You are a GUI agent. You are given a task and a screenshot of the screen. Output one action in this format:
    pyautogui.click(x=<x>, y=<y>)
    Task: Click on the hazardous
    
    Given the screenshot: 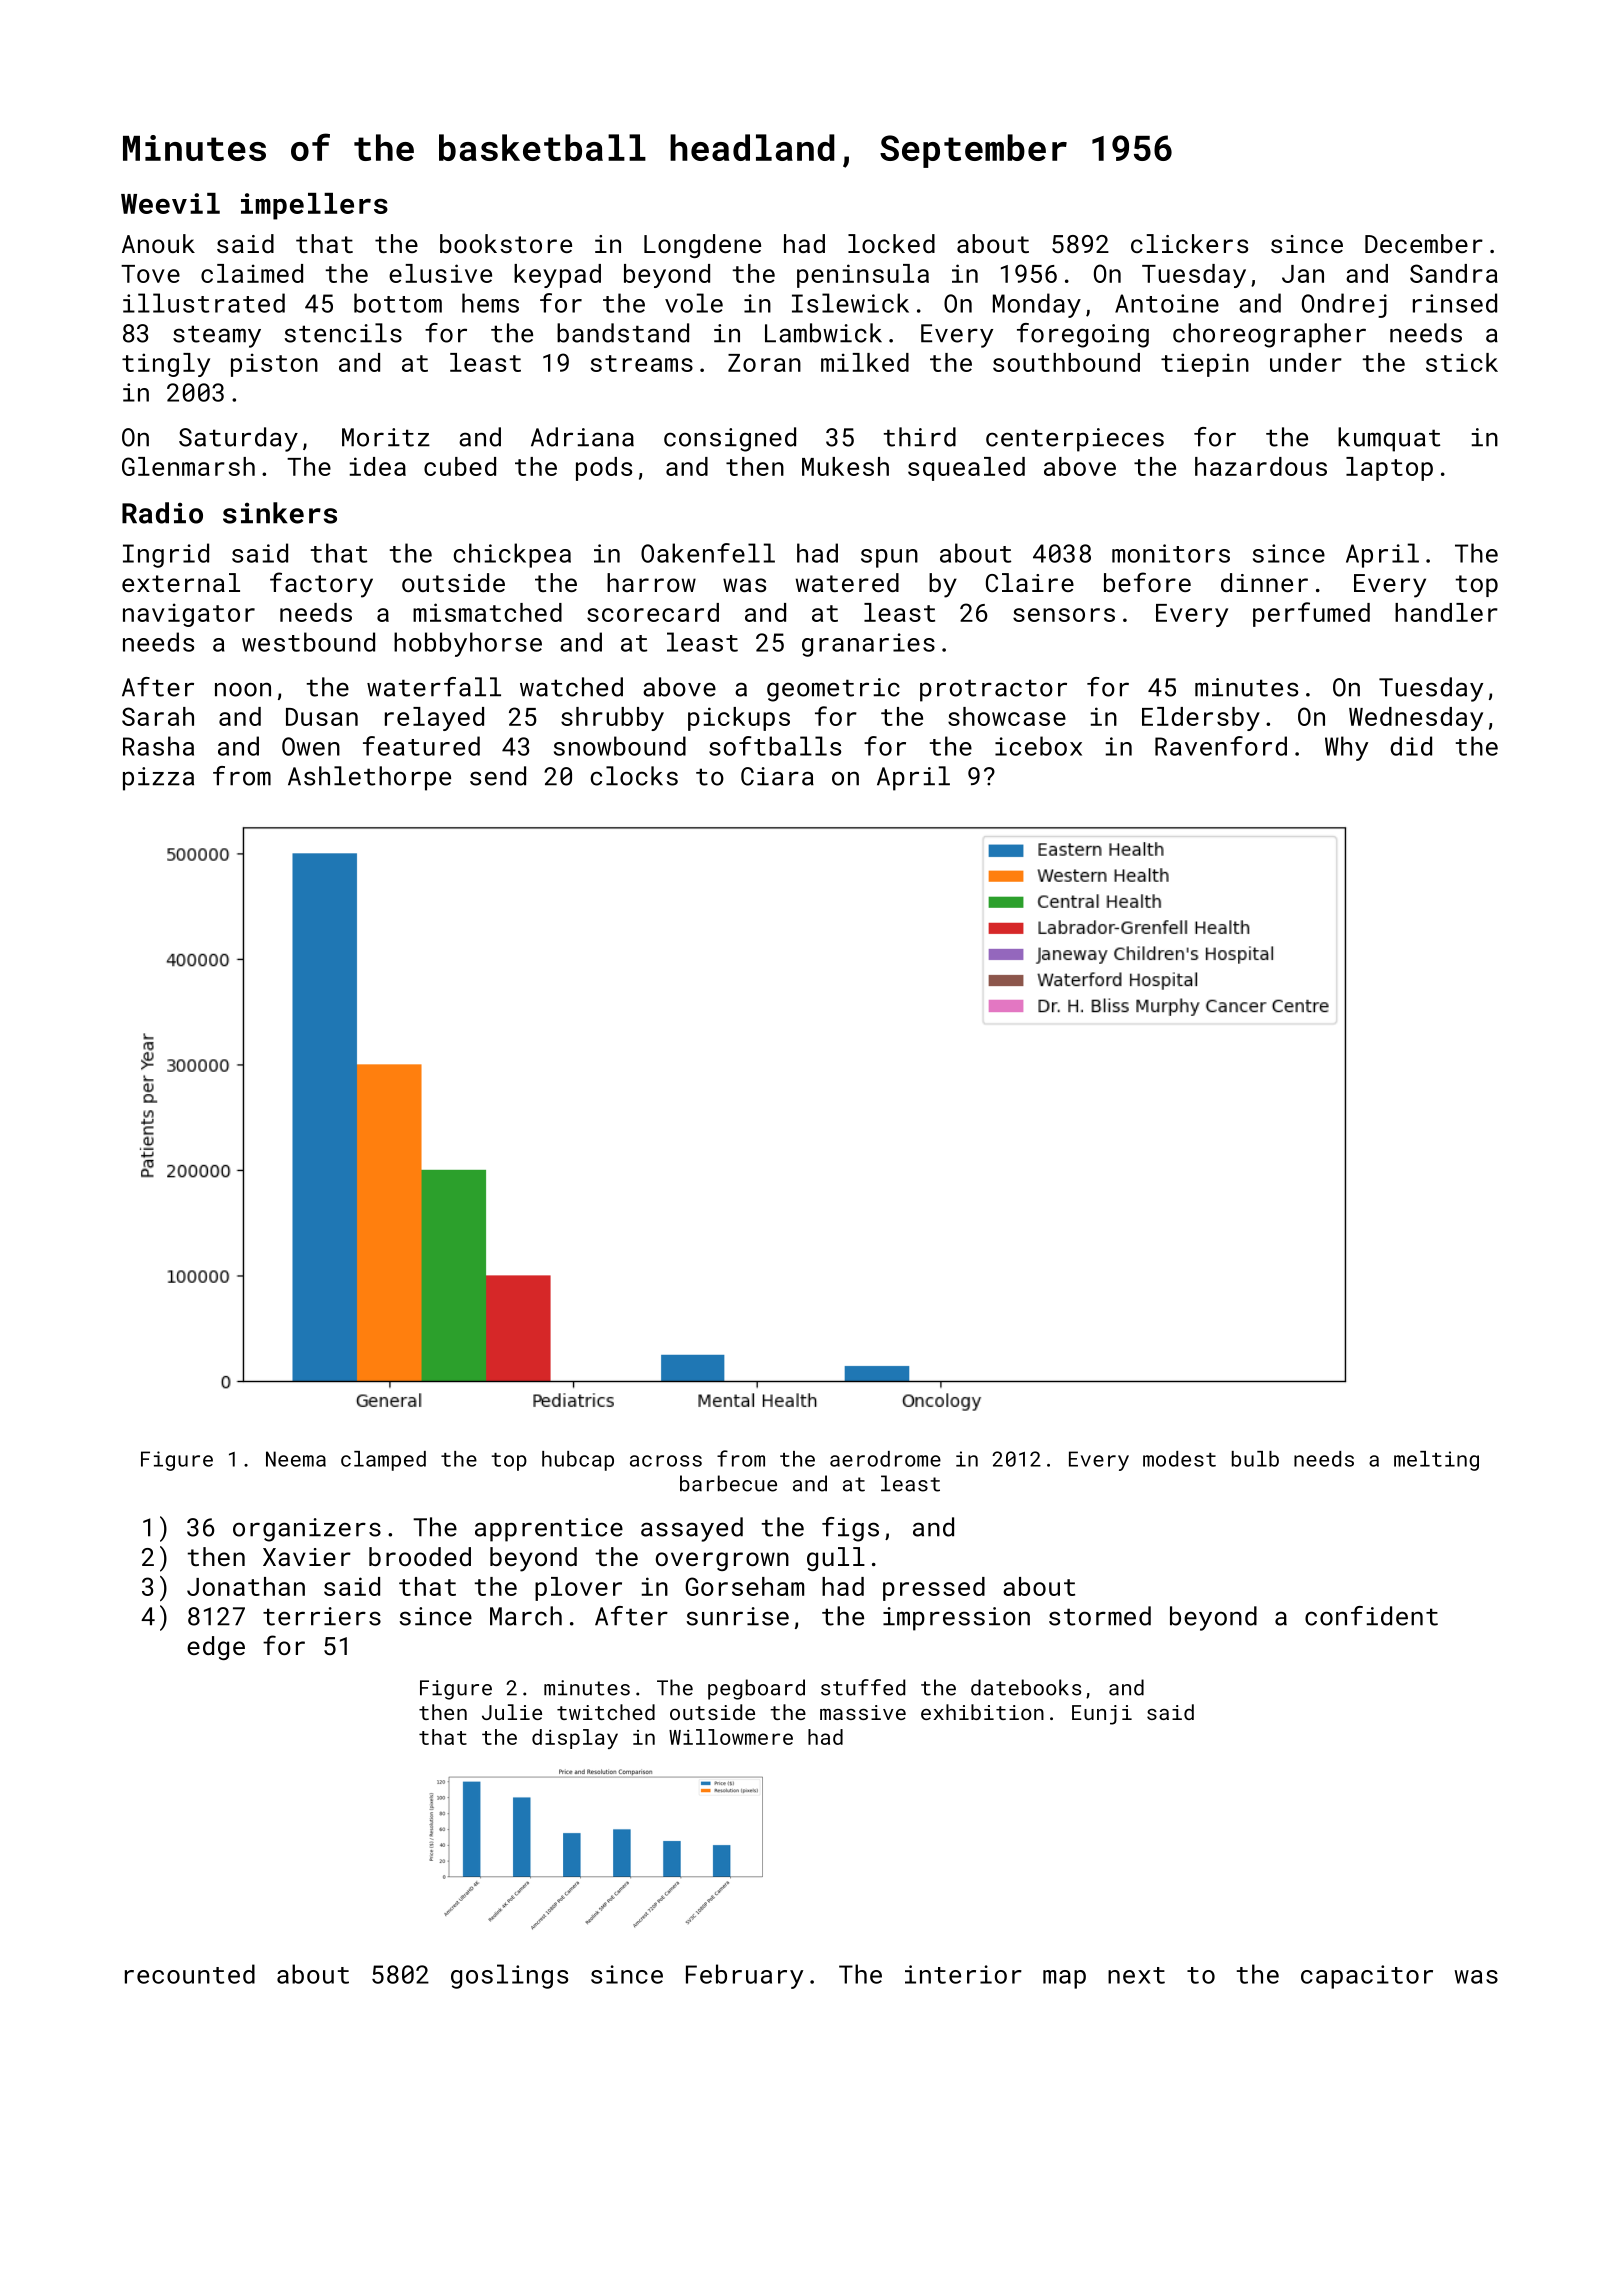 What is the action you would take?
    pyautogui.click(x=1261, y=466)
